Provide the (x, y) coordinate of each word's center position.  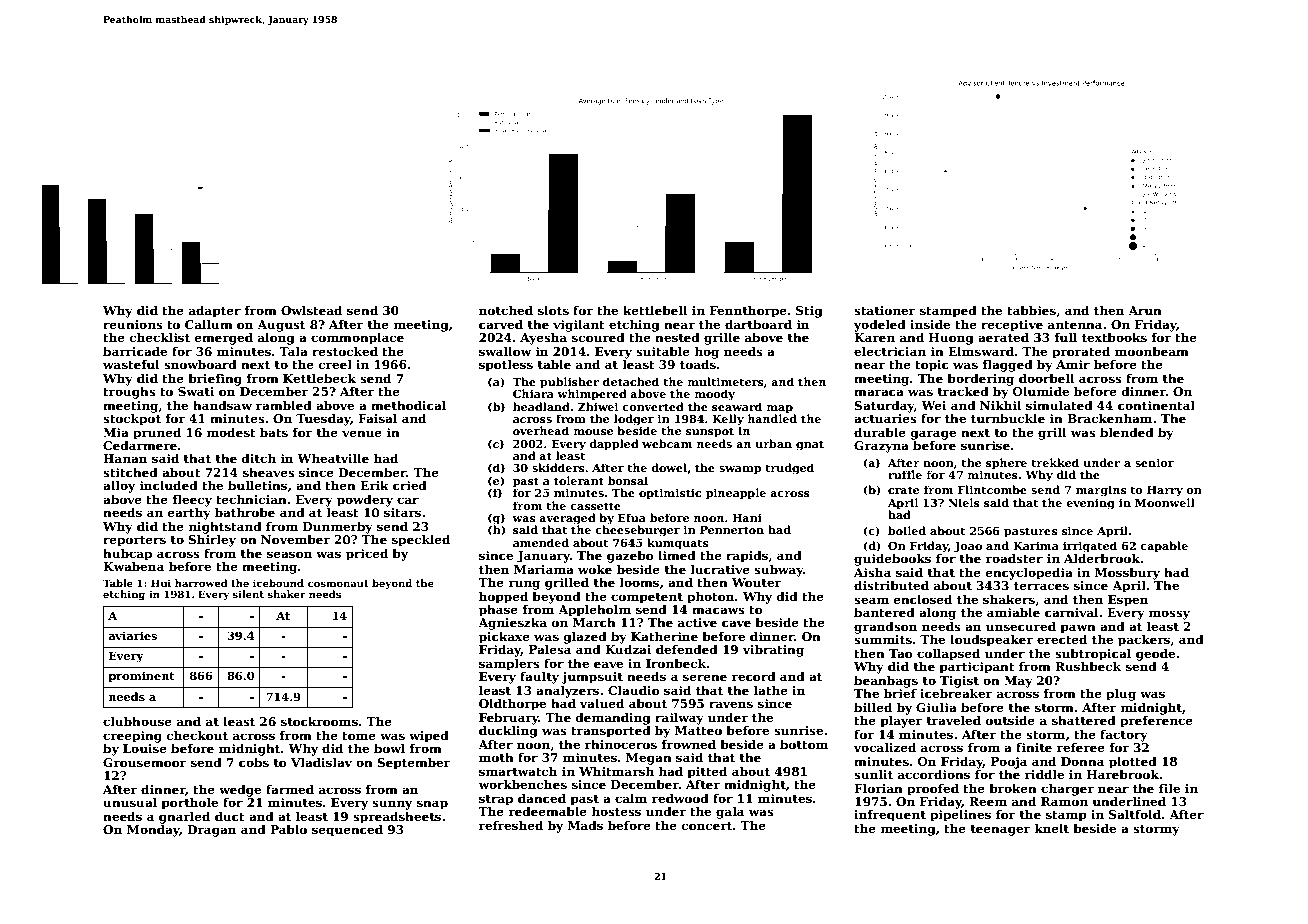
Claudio (634, 690)
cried (410, 485)
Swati (196, 391)
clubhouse (137, 721)
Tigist (959, 682)
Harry (1165, 491)
